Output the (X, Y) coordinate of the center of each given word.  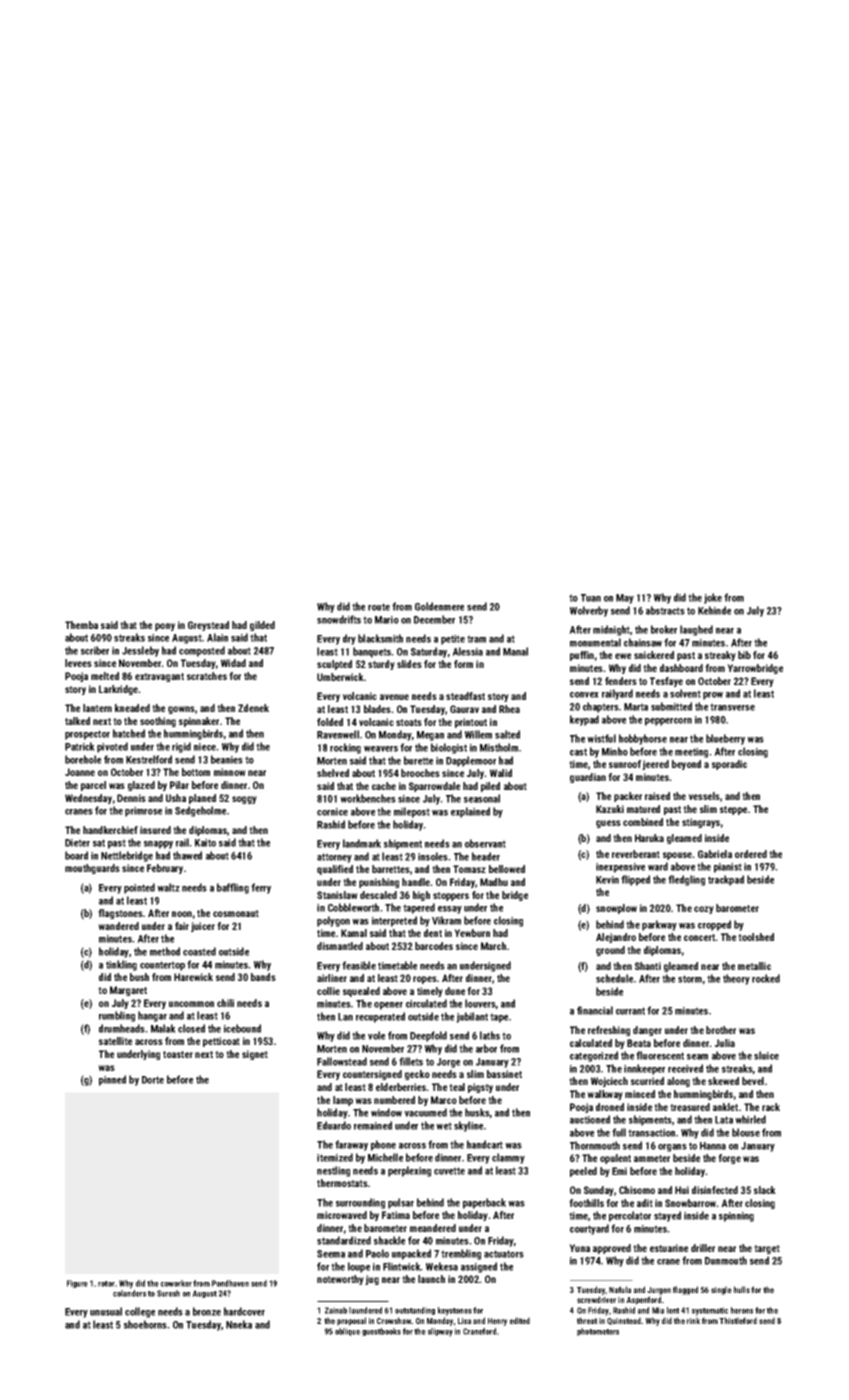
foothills (586, 1203)
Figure (77, 1284)
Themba (81, 625)
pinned (112, 1080)
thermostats (342, 1183)
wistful (601, 738)
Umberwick (340, 677)
